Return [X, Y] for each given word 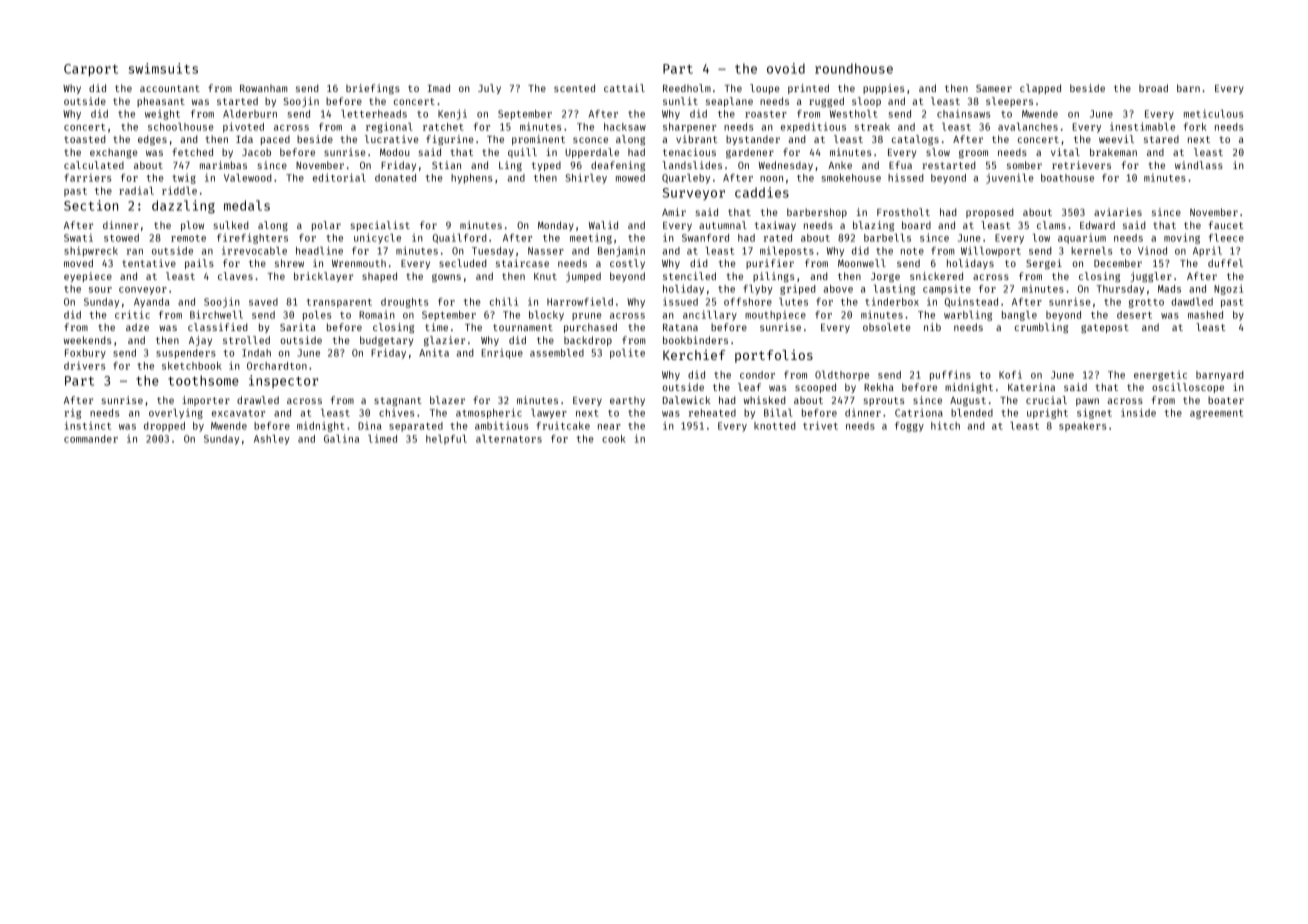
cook [614, 439]
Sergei [1044, 264]
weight [162, 115]
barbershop [817, 213]
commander [91, 439]
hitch [945, 425]
